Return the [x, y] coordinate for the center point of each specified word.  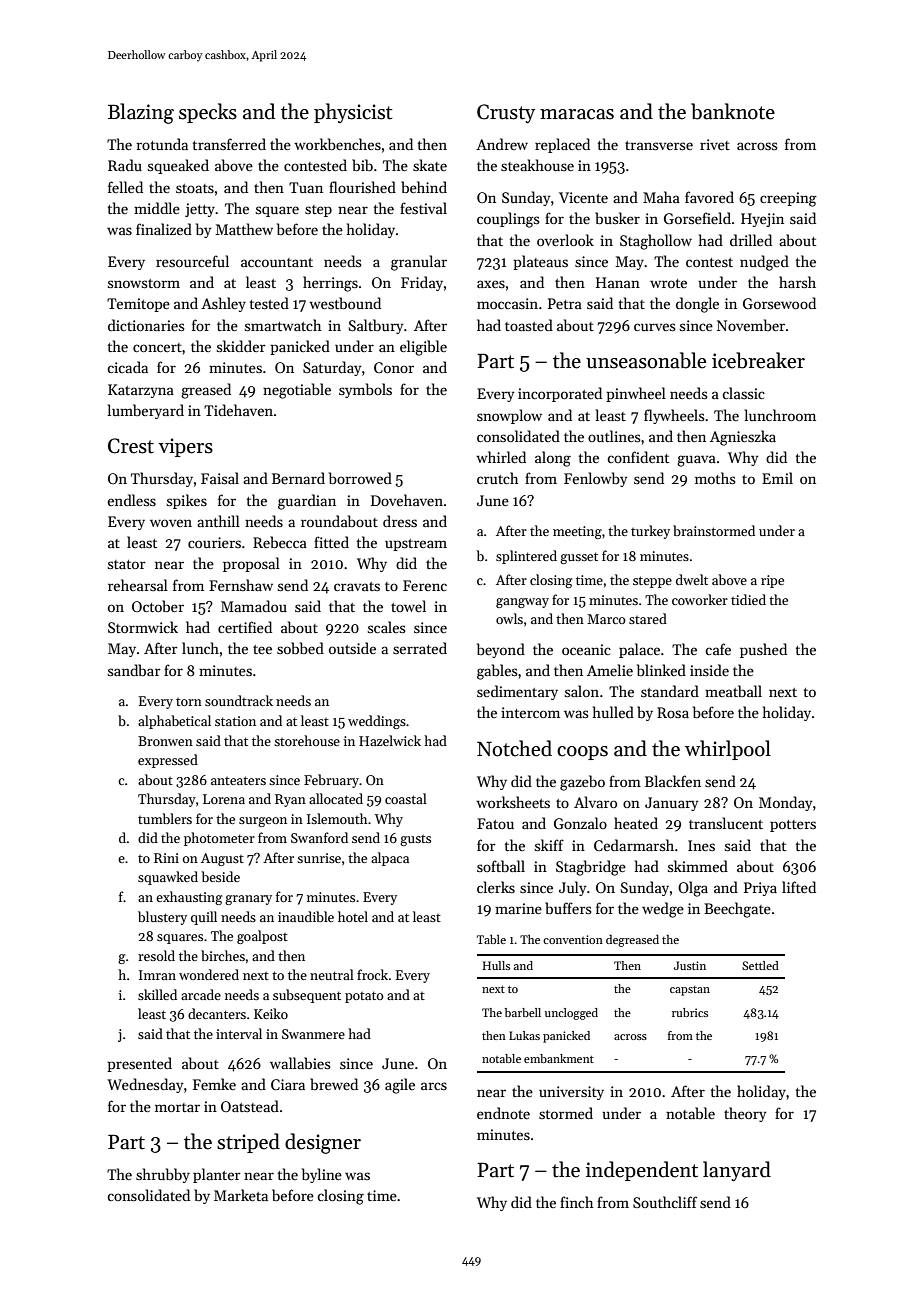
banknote [733, 111]
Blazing [141, 113]
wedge [663, 910]
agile [400, 1086]
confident [638, 457]
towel [408, 606]
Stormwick [143, 627]
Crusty [506, 113]
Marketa [241, 1195]
